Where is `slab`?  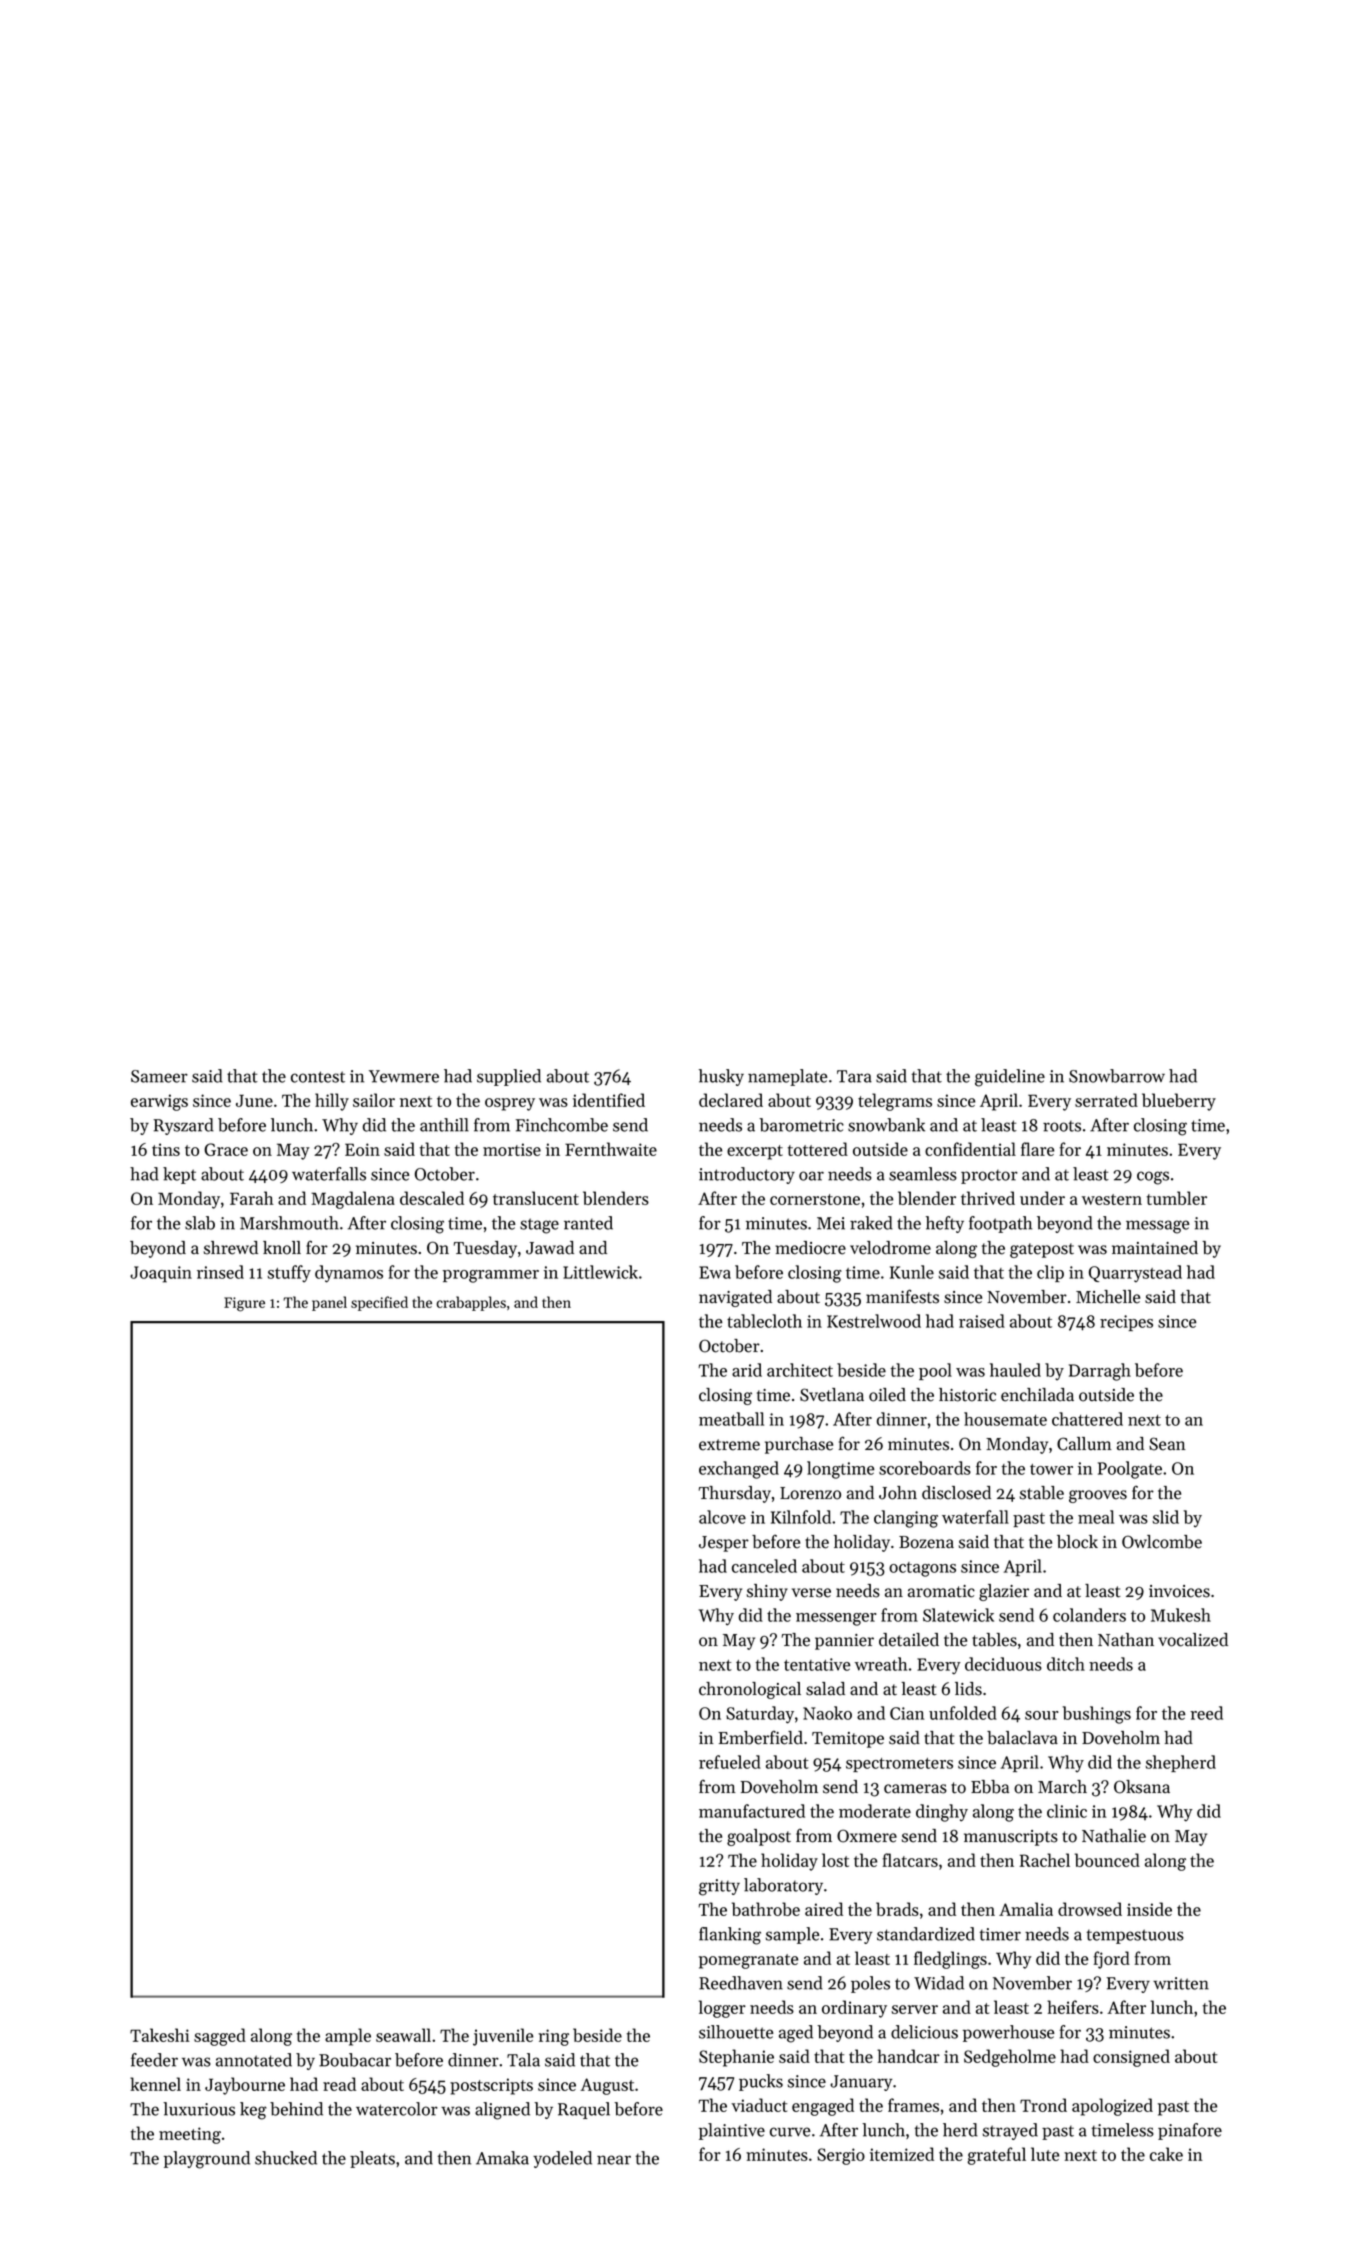
slab is located at coordinates (200, 1223).
